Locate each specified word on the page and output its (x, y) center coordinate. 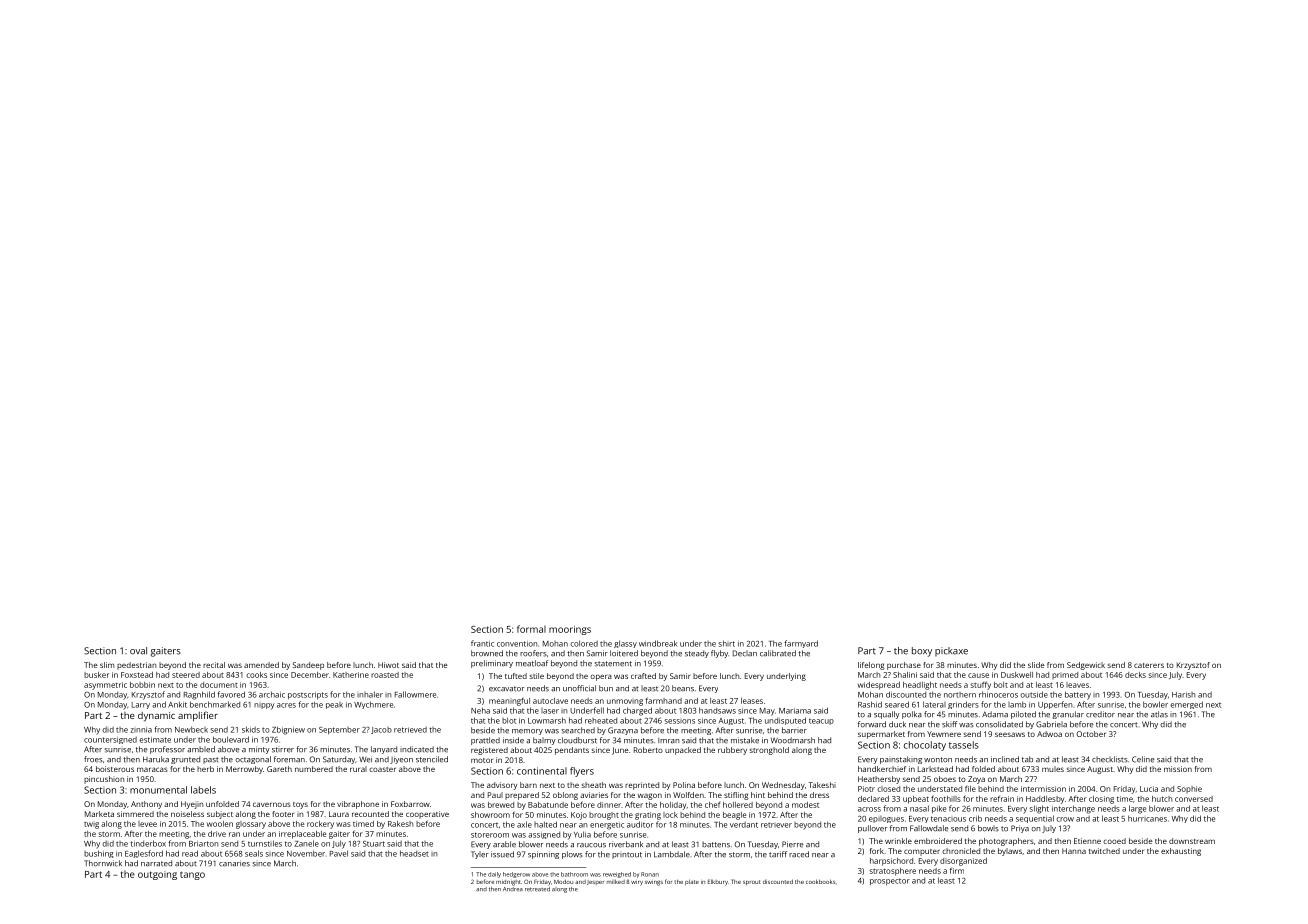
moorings (570, 630)
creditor (1100, 714)
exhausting (1181, 852)
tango (192, 875)
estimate (155, 740)
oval (138, 651)
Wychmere (373, 705)
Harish (1183, 695)
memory (527, 732)
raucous (591, 845)
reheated (601, 721)
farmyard (801, 644)
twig (91, 825)
